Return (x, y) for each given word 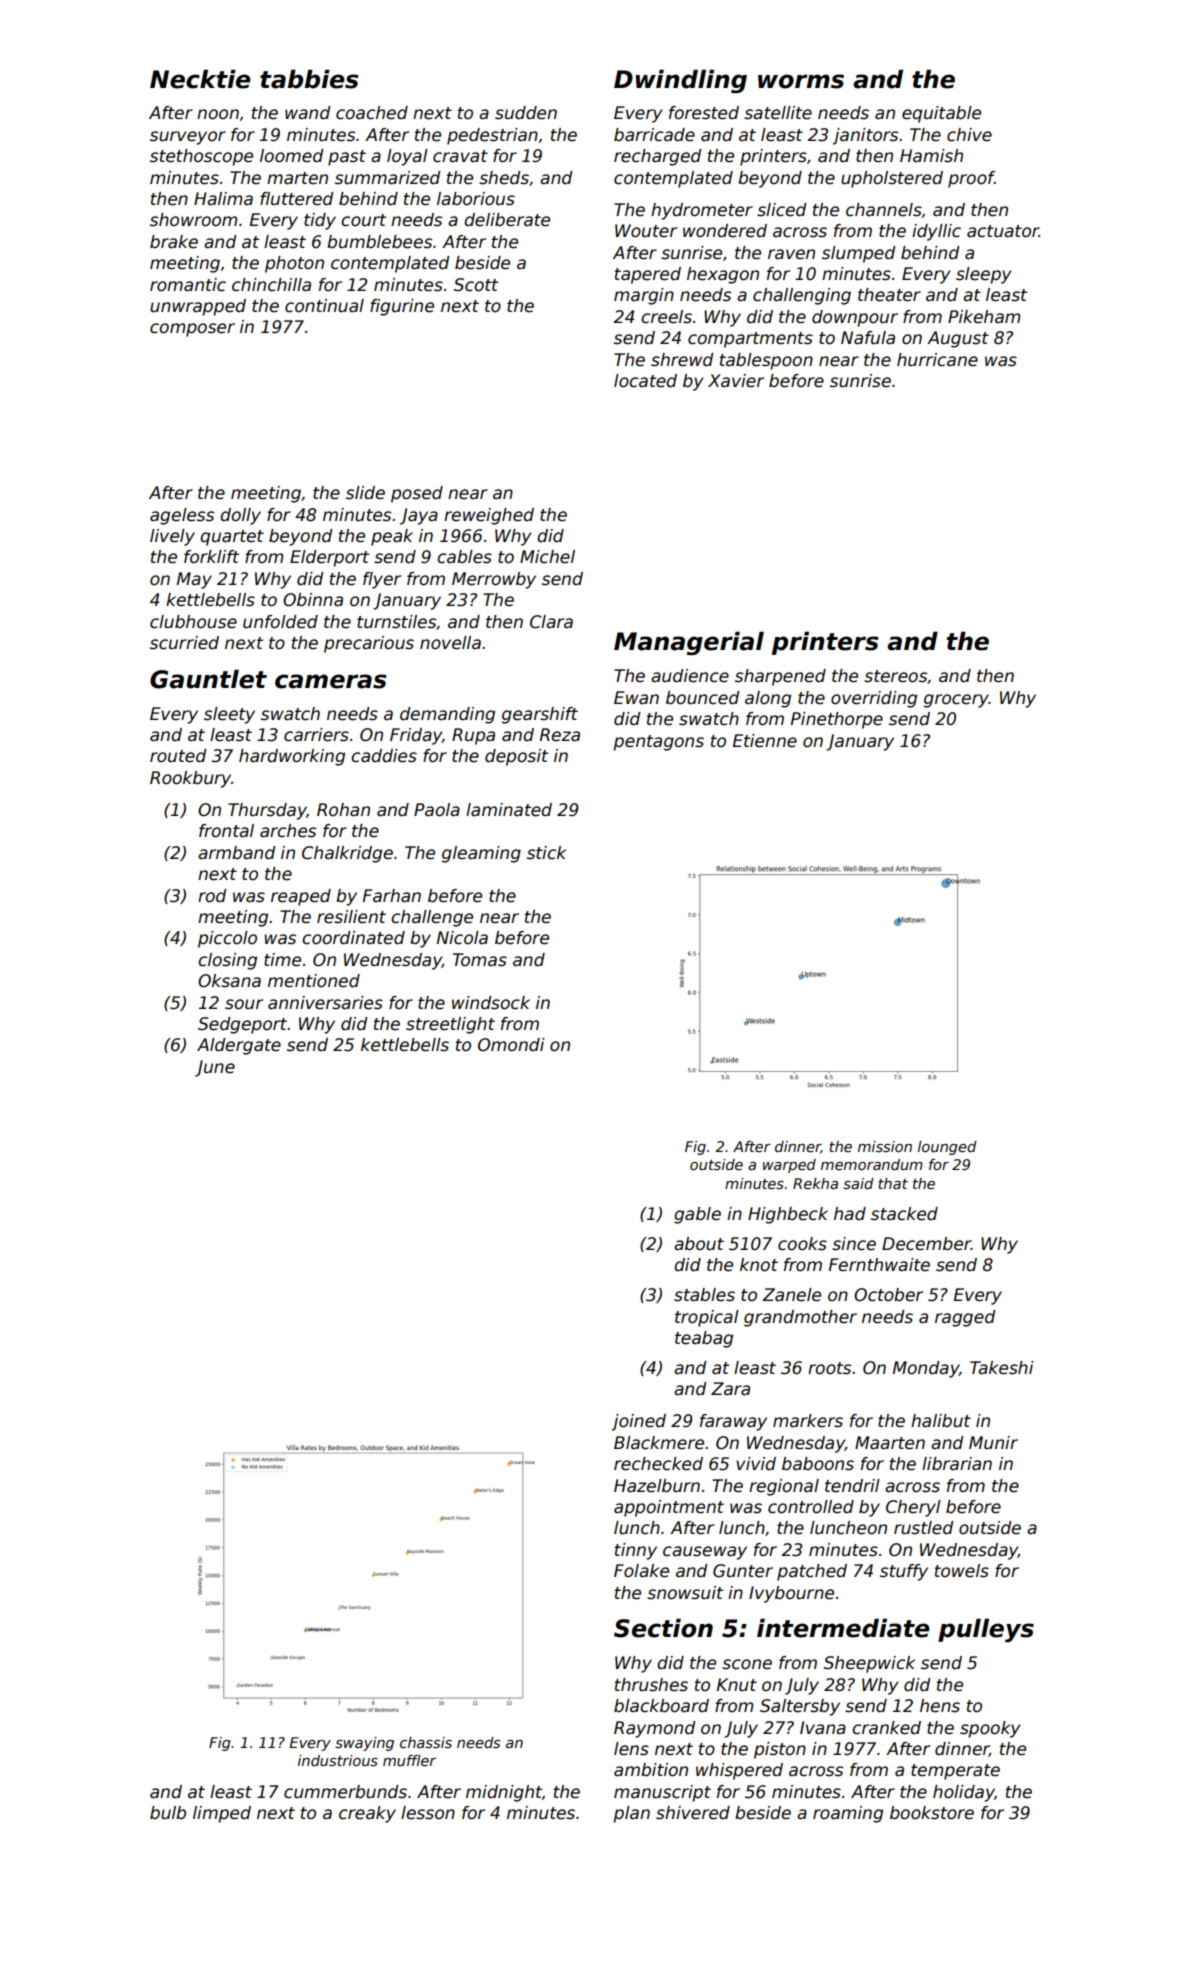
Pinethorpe (837, 720)
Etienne (765, 741)
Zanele (791, 1295)
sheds (504, 178)
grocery (956, 701)
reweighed (489, 516)
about (699, 1244)
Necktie (200, 79)
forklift (211, 557)
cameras (331, 681)
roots (829, 1368)
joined (639, 1422)
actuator (1003, 231)
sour (244, 1004)
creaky (367, 1814)
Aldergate (239, 1046)
